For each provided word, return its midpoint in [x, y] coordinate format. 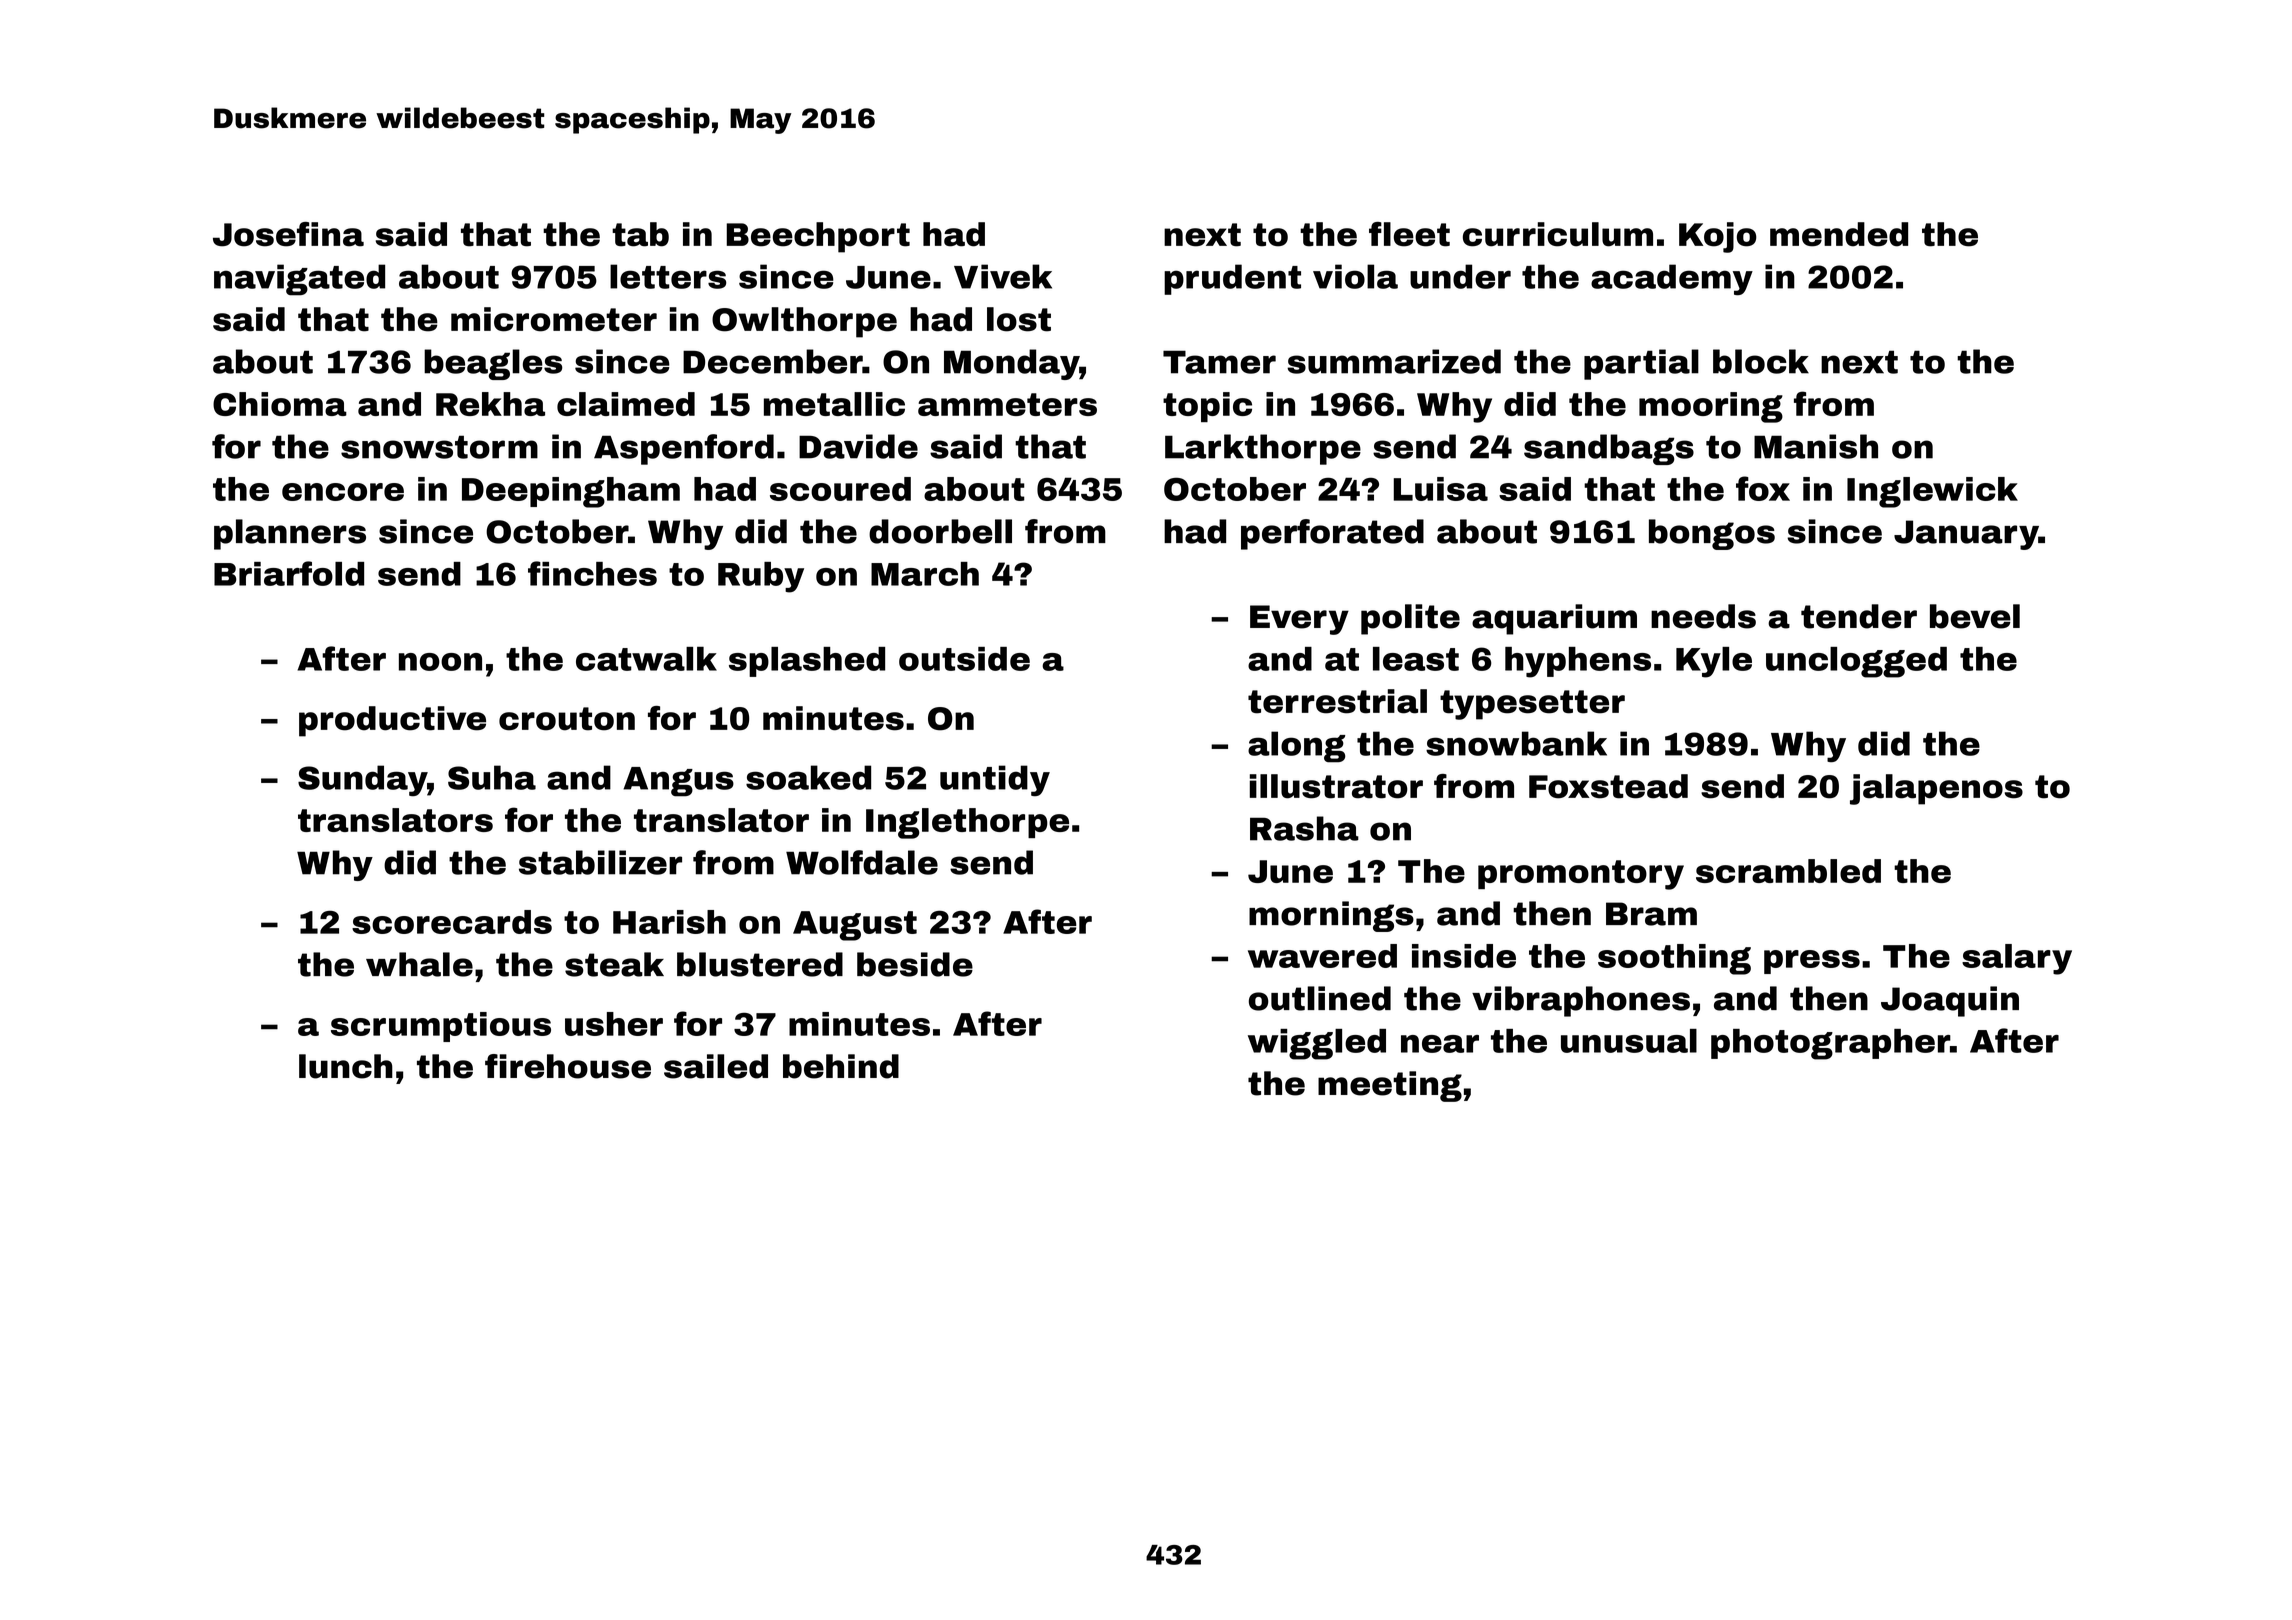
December [773, 361]
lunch [346, 1066]
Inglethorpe [967, 823]
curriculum [1558, 234]
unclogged [1856, 662]
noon [440, 662]
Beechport [818, 237]
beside [915, 964]
